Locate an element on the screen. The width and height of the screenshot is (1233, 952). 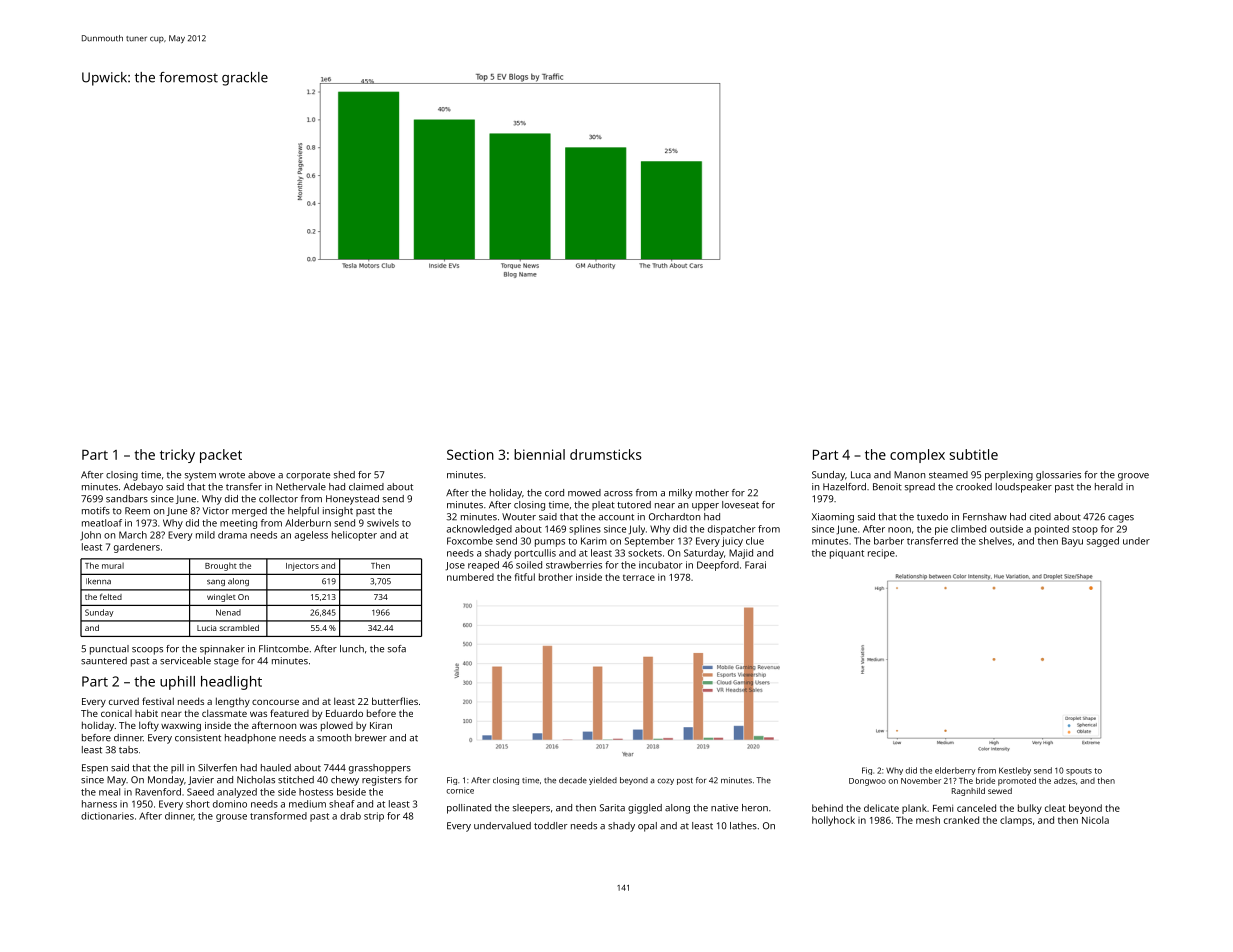
strip is located at coordinates (374, 817).
